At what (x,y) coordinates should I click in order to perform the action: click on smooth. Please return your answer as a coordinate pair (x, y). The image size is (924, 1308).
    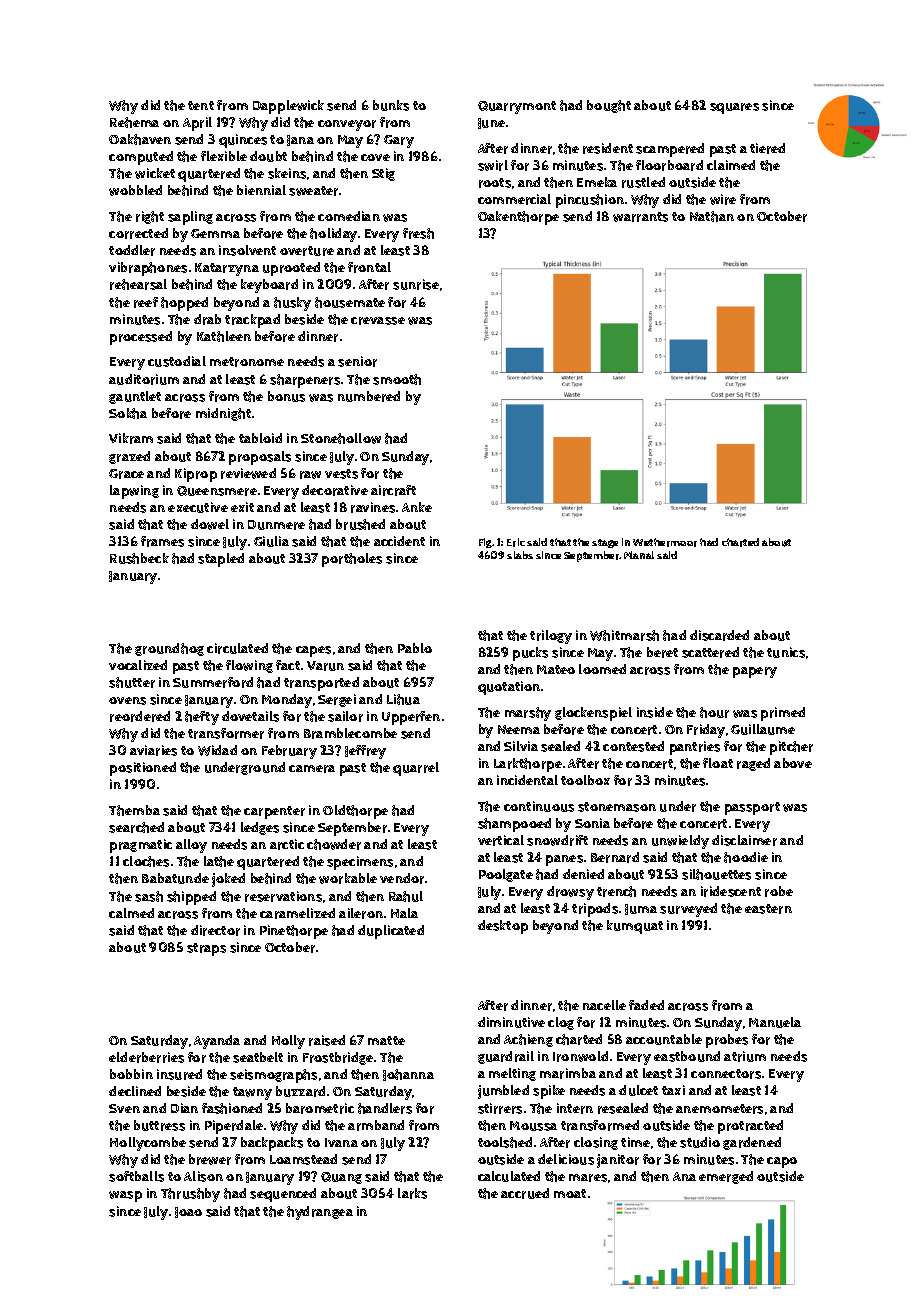
    Looking at the image, I should click on (397, 379).
